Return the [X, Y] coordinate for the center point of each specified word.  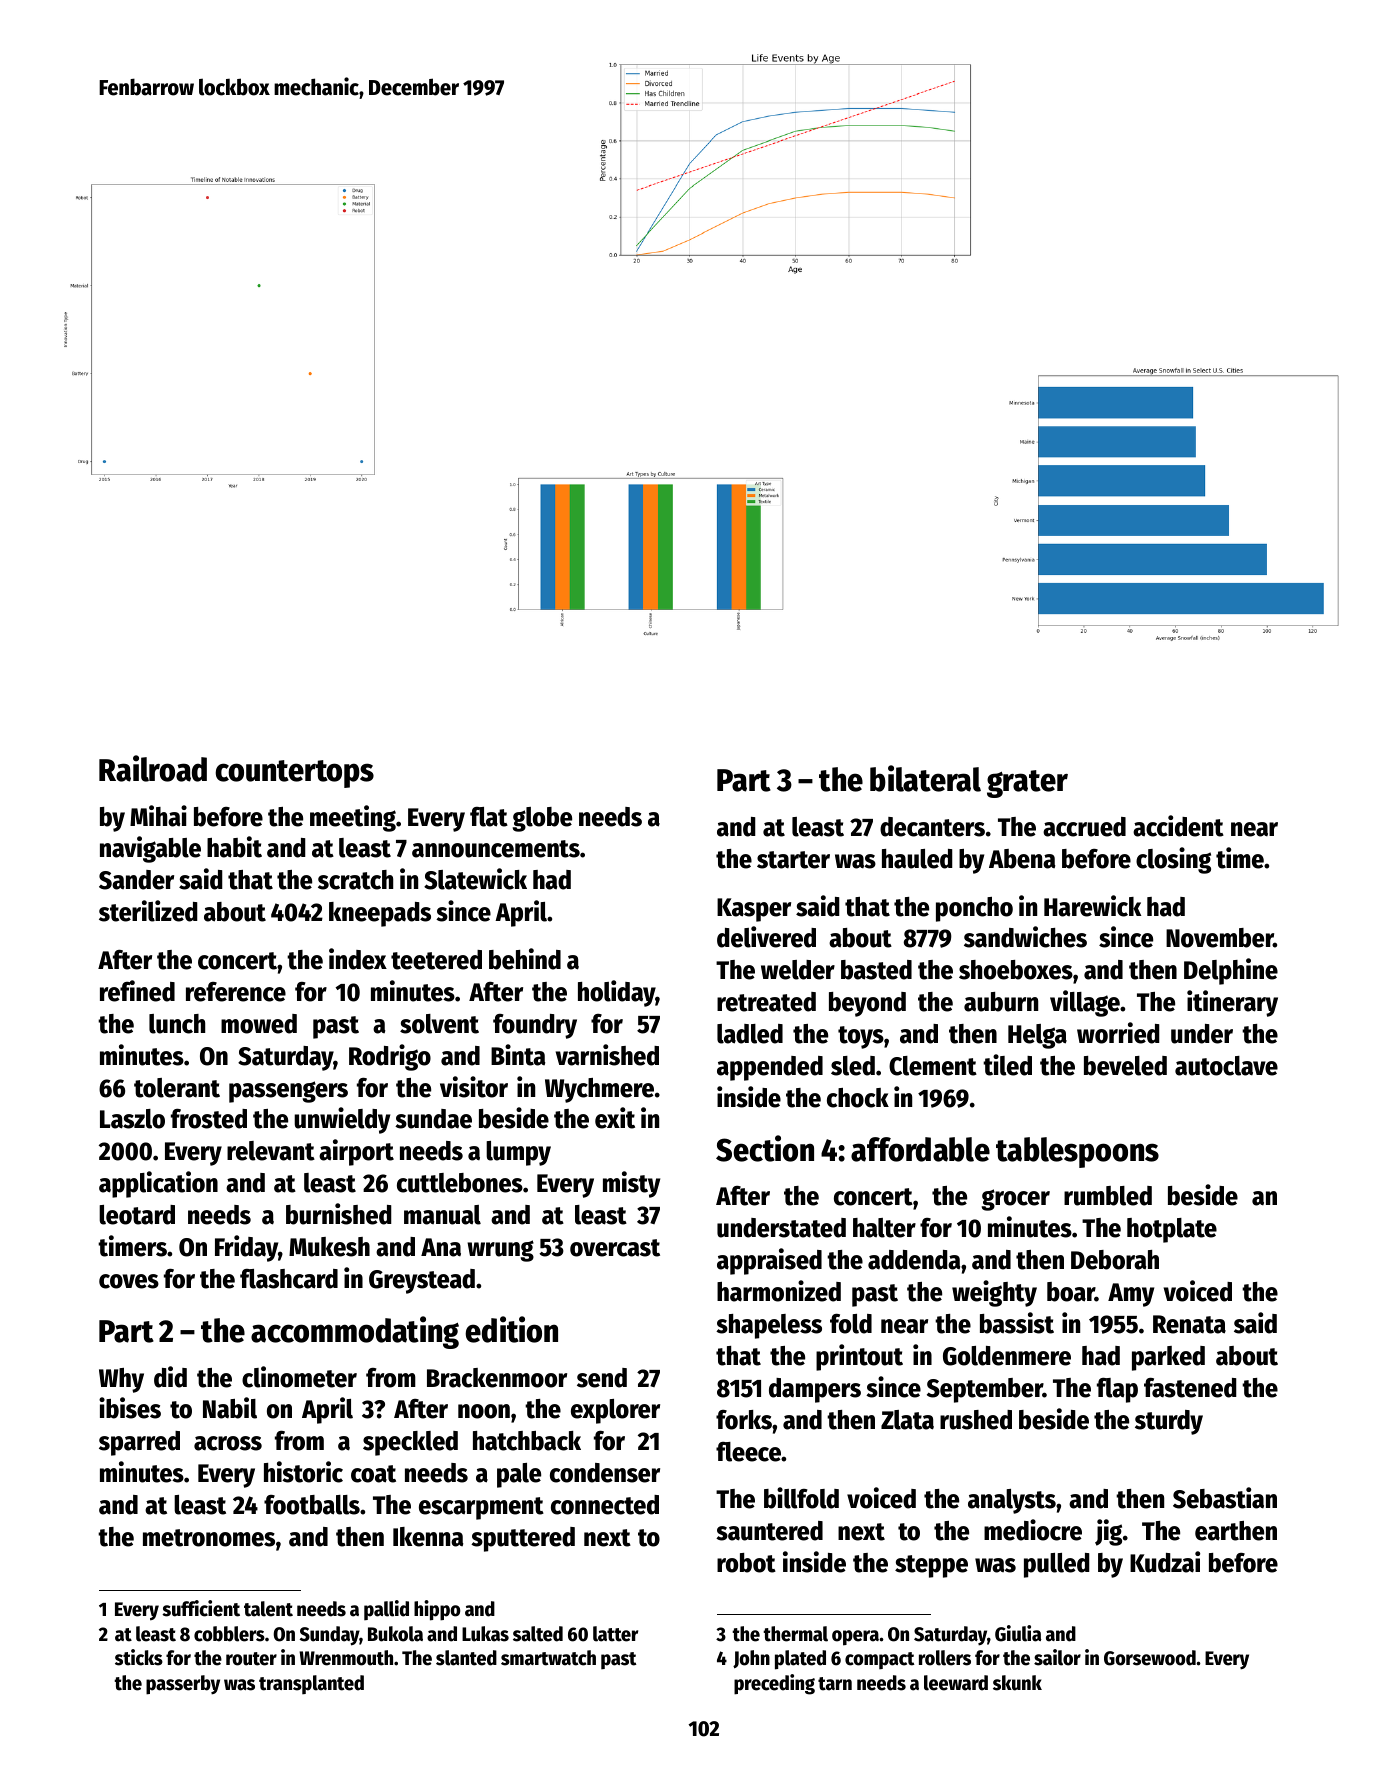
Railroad [153, 768]
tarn [835, 1684]
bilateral [925, 778]
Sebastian [1225, 1498]
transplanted [311, 1684]
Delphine [1231, 971]
